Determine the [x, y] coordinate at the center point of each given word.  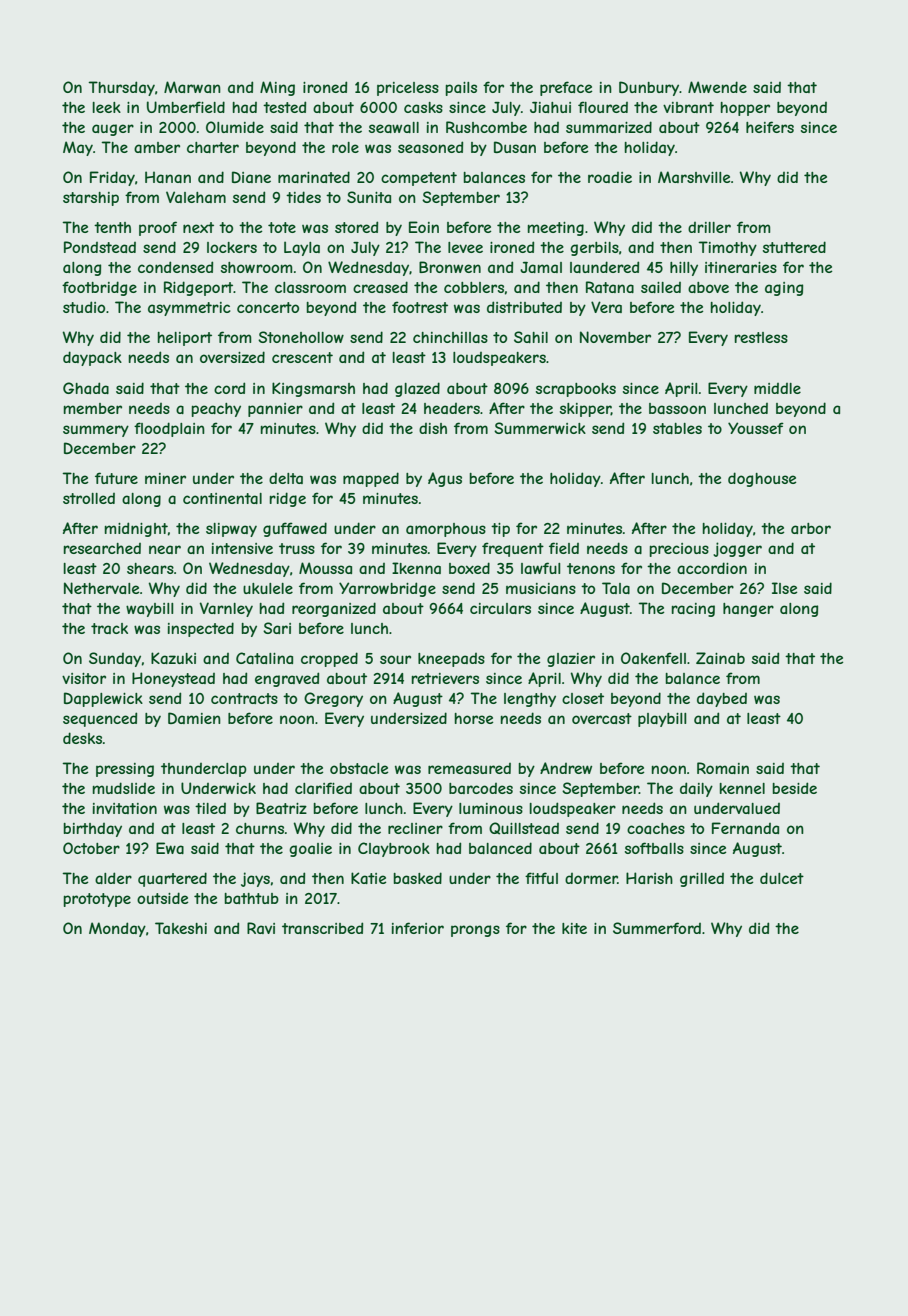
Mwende [717, 87]
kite [574, 928]
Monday [117, 929]
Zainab [720, 658]
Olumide [235, 127]
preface [566, 88]
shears [150, 568]
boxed [469, 568]
